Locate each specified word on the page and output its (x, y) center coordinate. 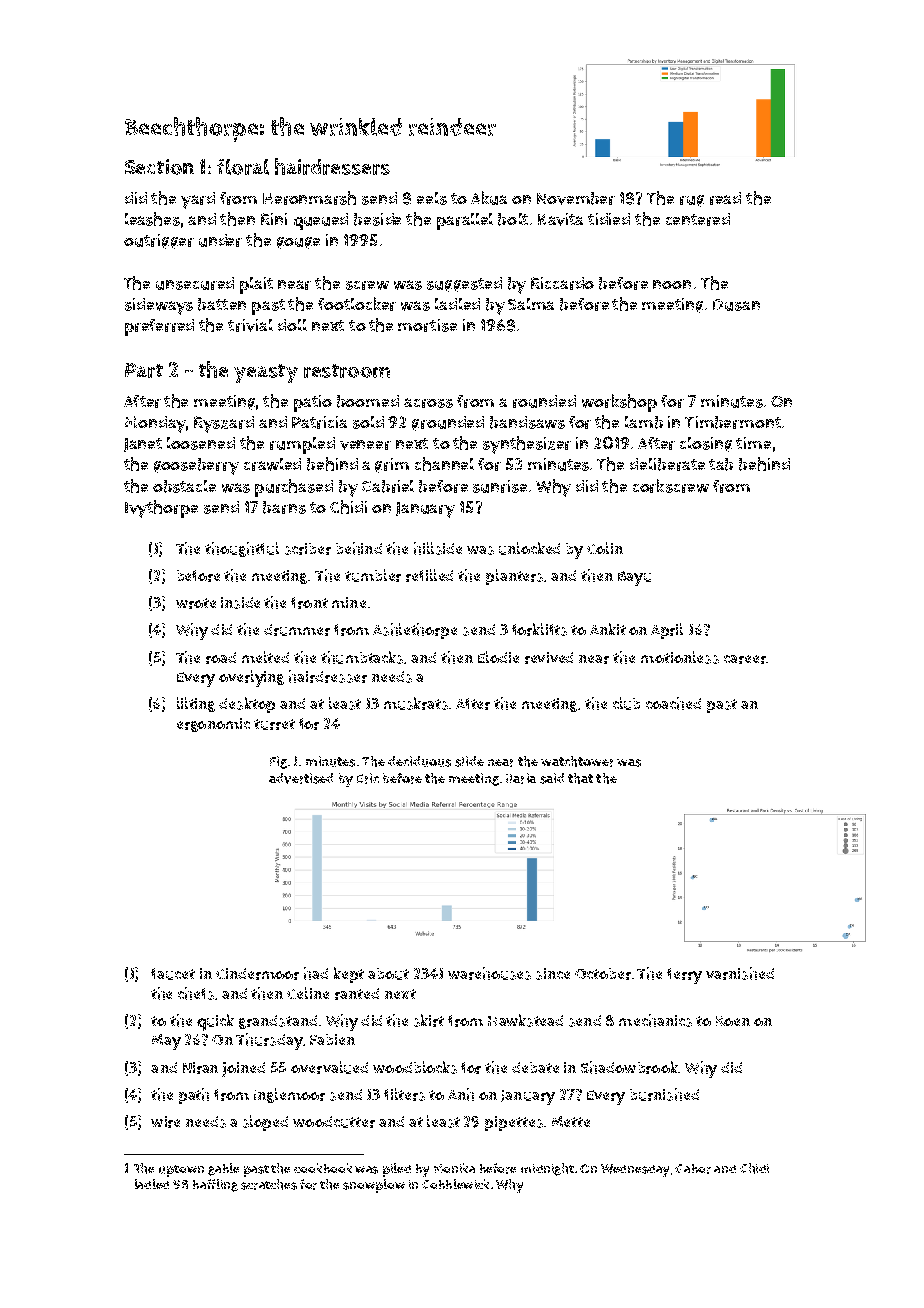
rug (692, 201)
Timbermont (733, 422)
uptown (181, 1171)
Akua (489, 198)
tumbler (373, 575)
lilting (196, 704)
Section (159, 167)
